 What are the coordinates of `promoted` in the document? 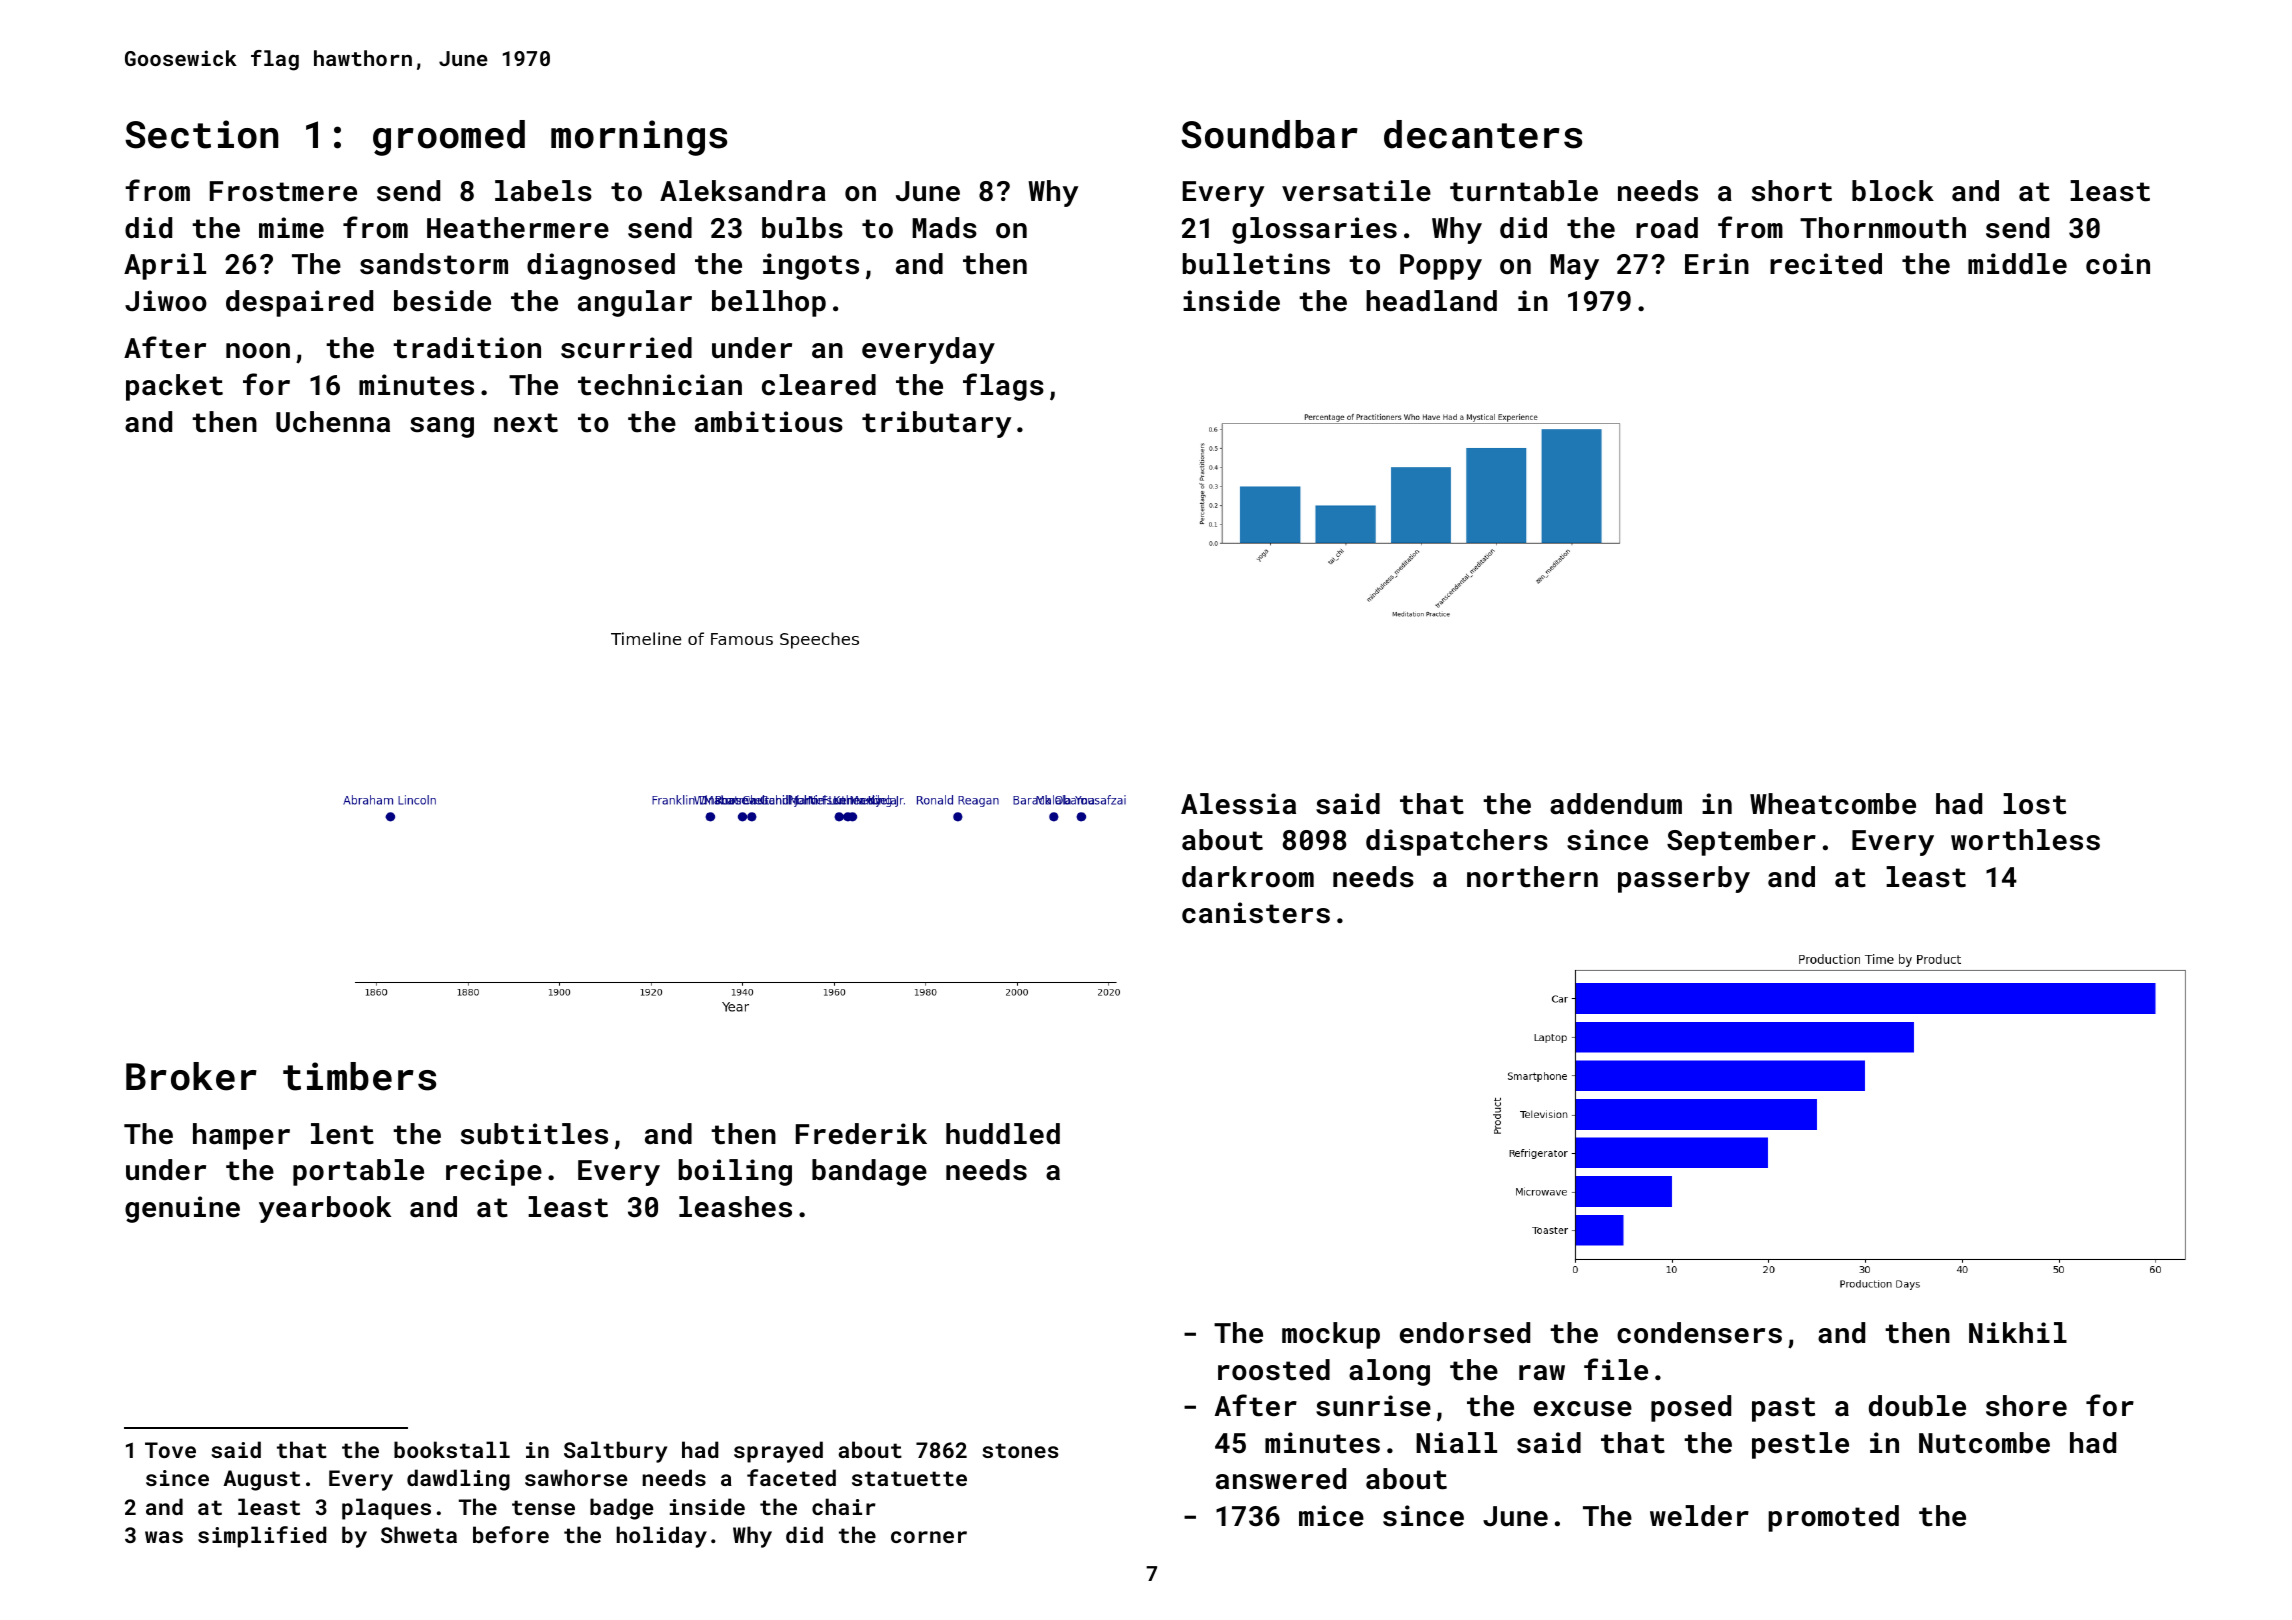 It's located at (1833, 1518).
